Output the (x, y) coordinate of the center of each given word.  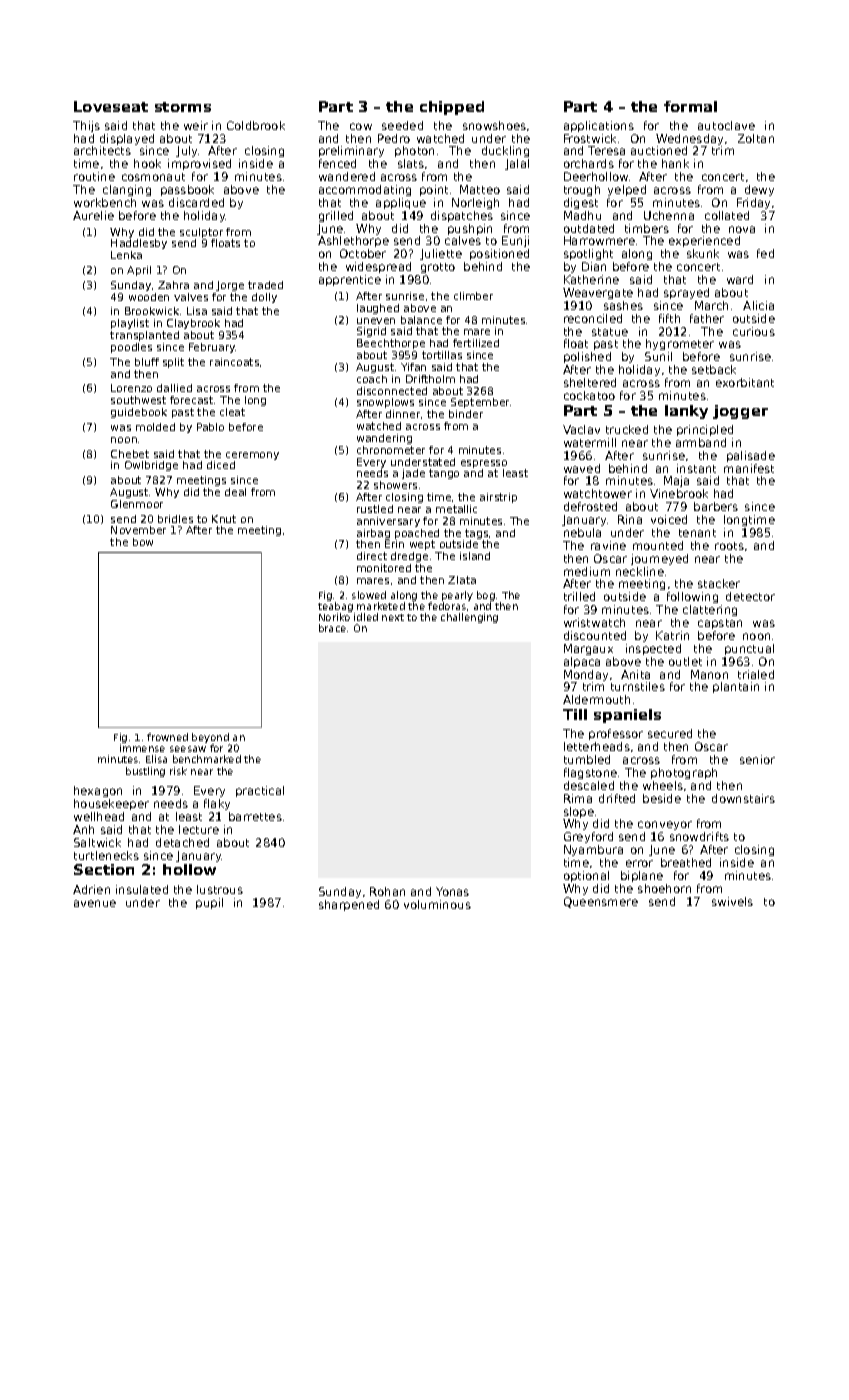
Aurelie (93, 215)
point (434, 190)
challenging (469, 618)
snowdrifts (699, 836)
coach (372, 379)
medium (587, 571)
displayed (127, 139)
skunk (703, 253)
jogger (740, 412)
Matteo (480, 189)
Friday (753, 203)
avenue (95, 903)
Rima (578, 798)
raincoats (234, 362)
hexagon (98, 791)
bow (143, 542)
